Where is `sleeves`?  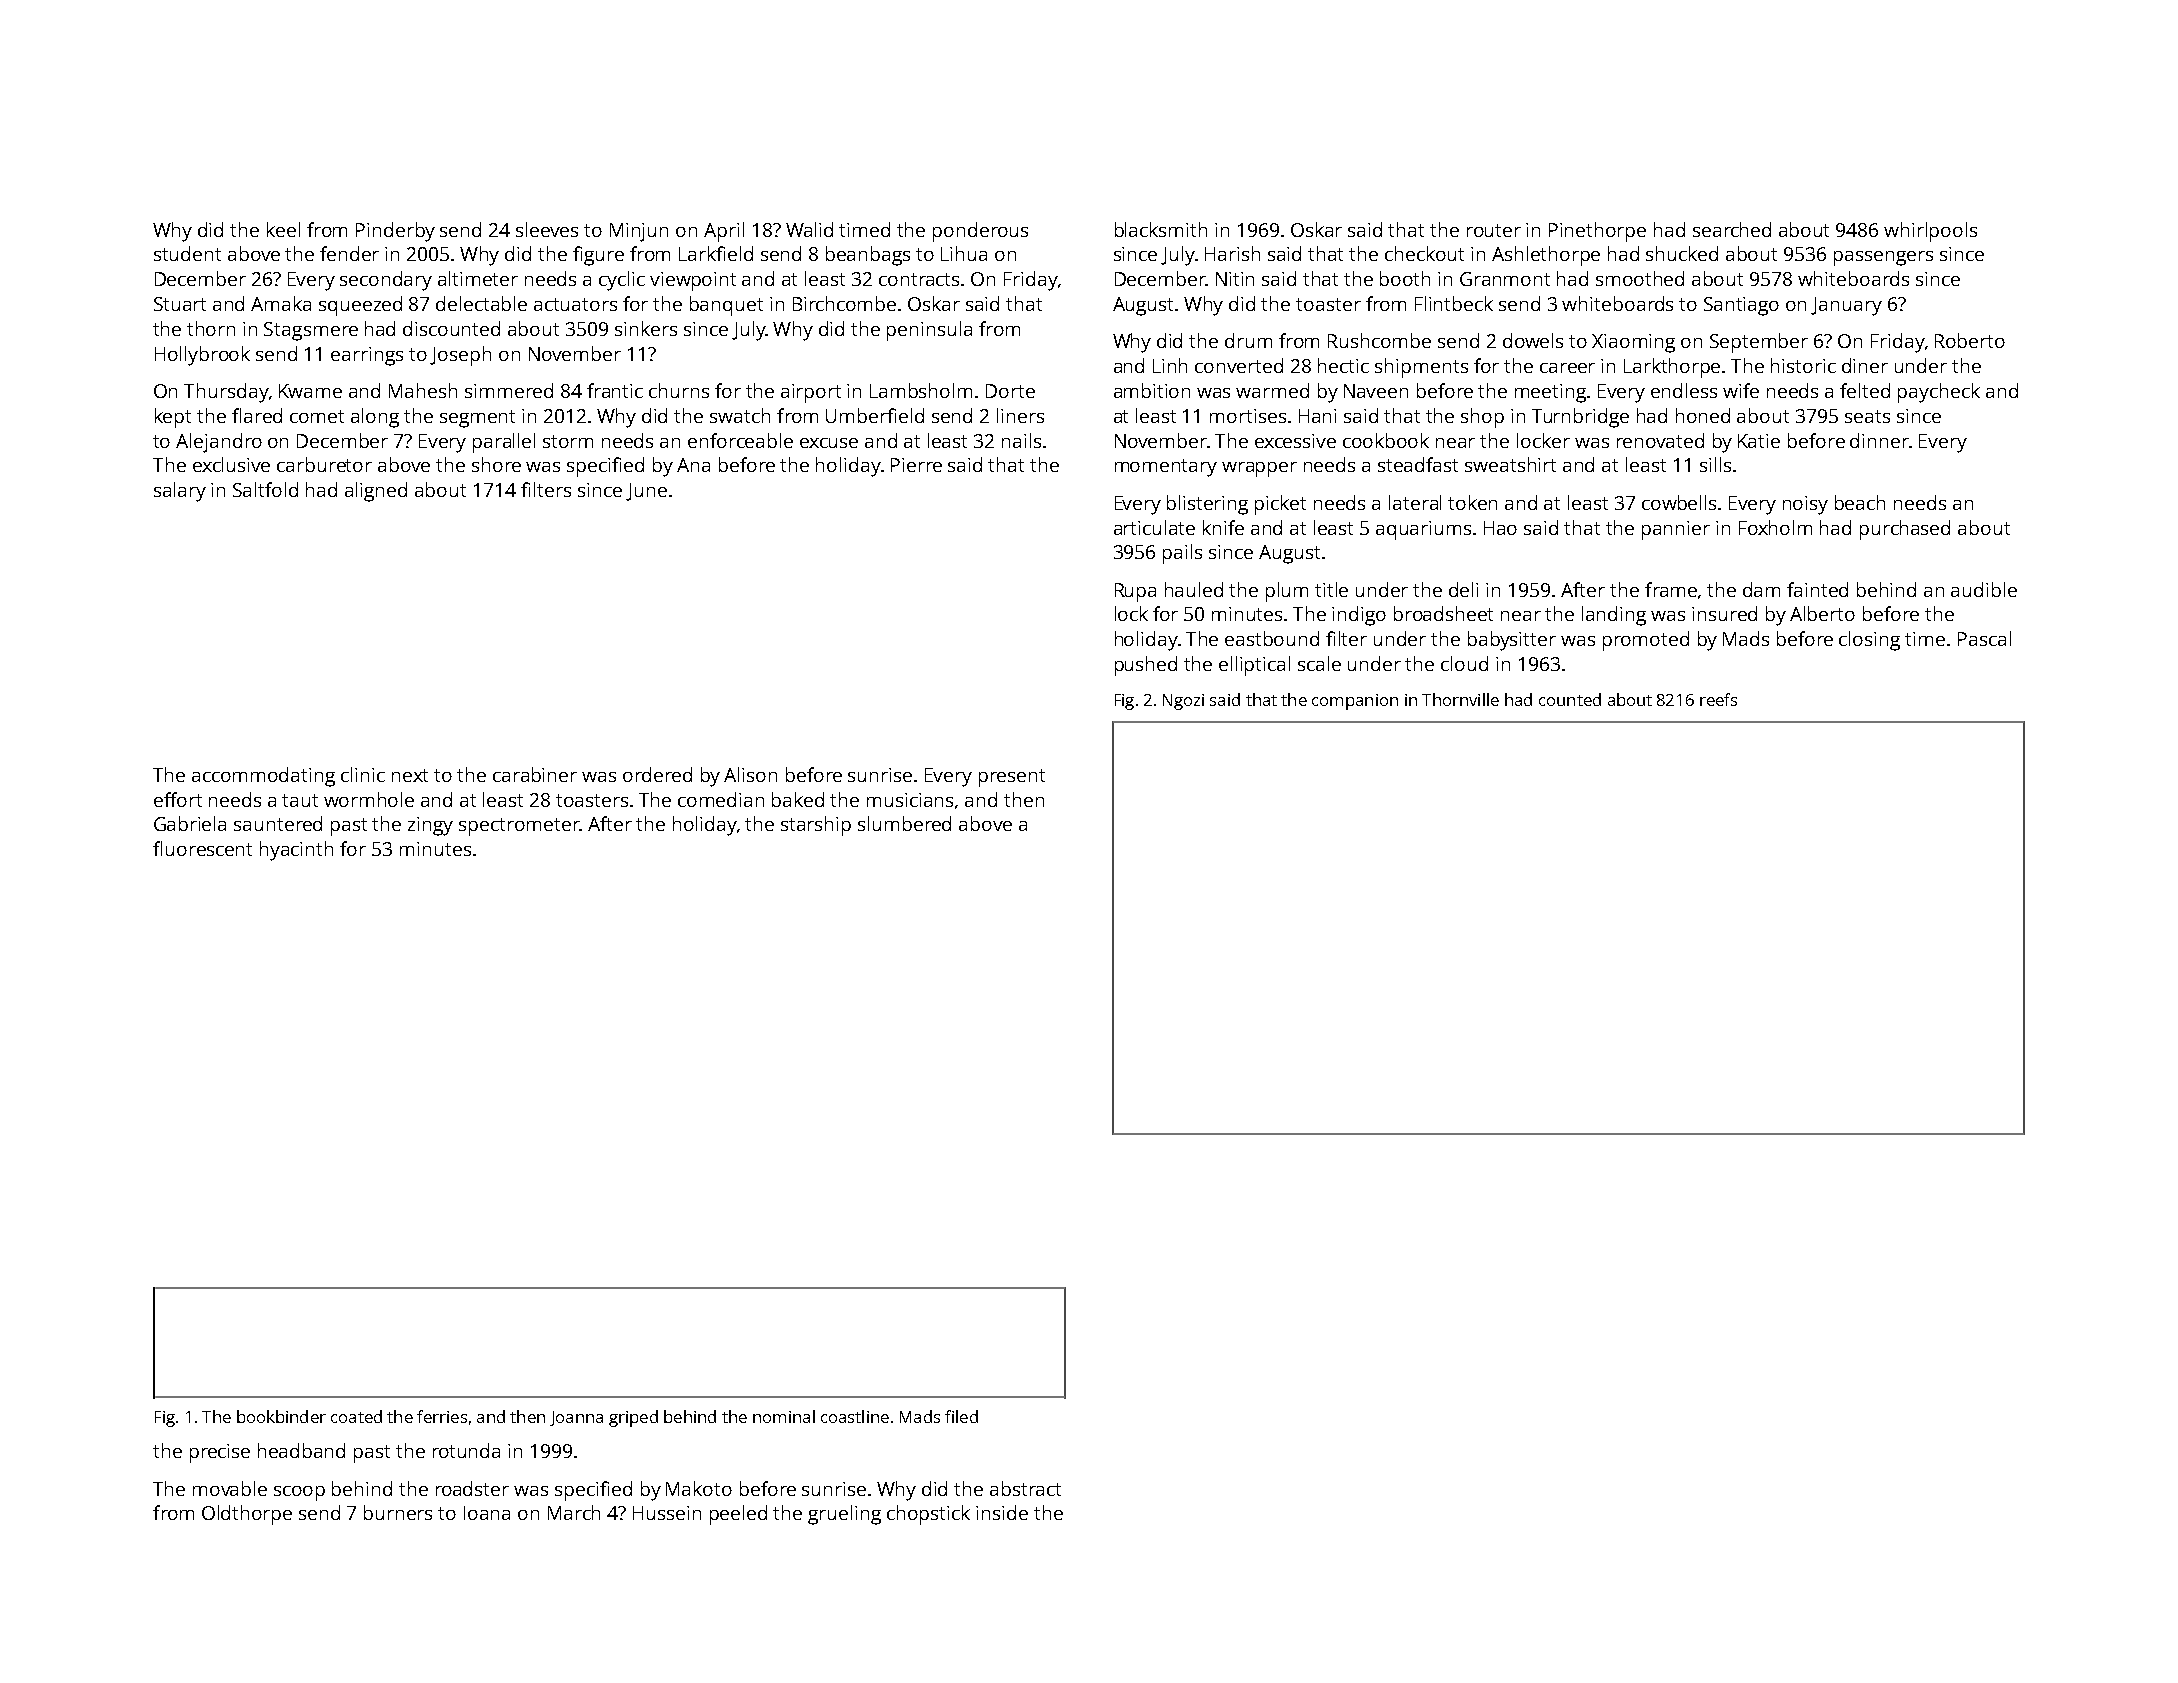 sleeves is located at coordinates (547, 229).
